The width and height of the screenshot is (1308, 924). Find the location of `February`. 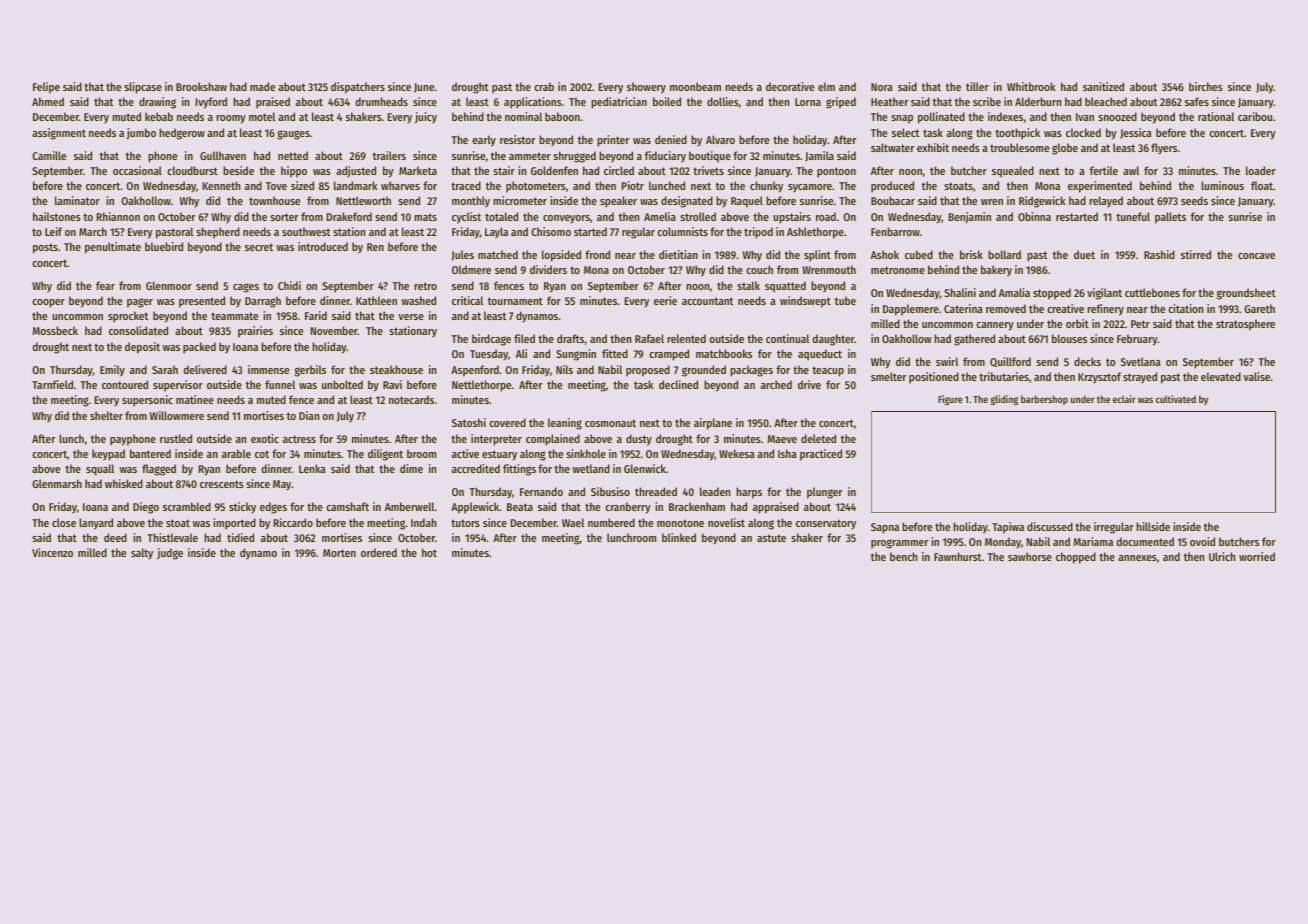

February is located at coordinates (1137, 340).
